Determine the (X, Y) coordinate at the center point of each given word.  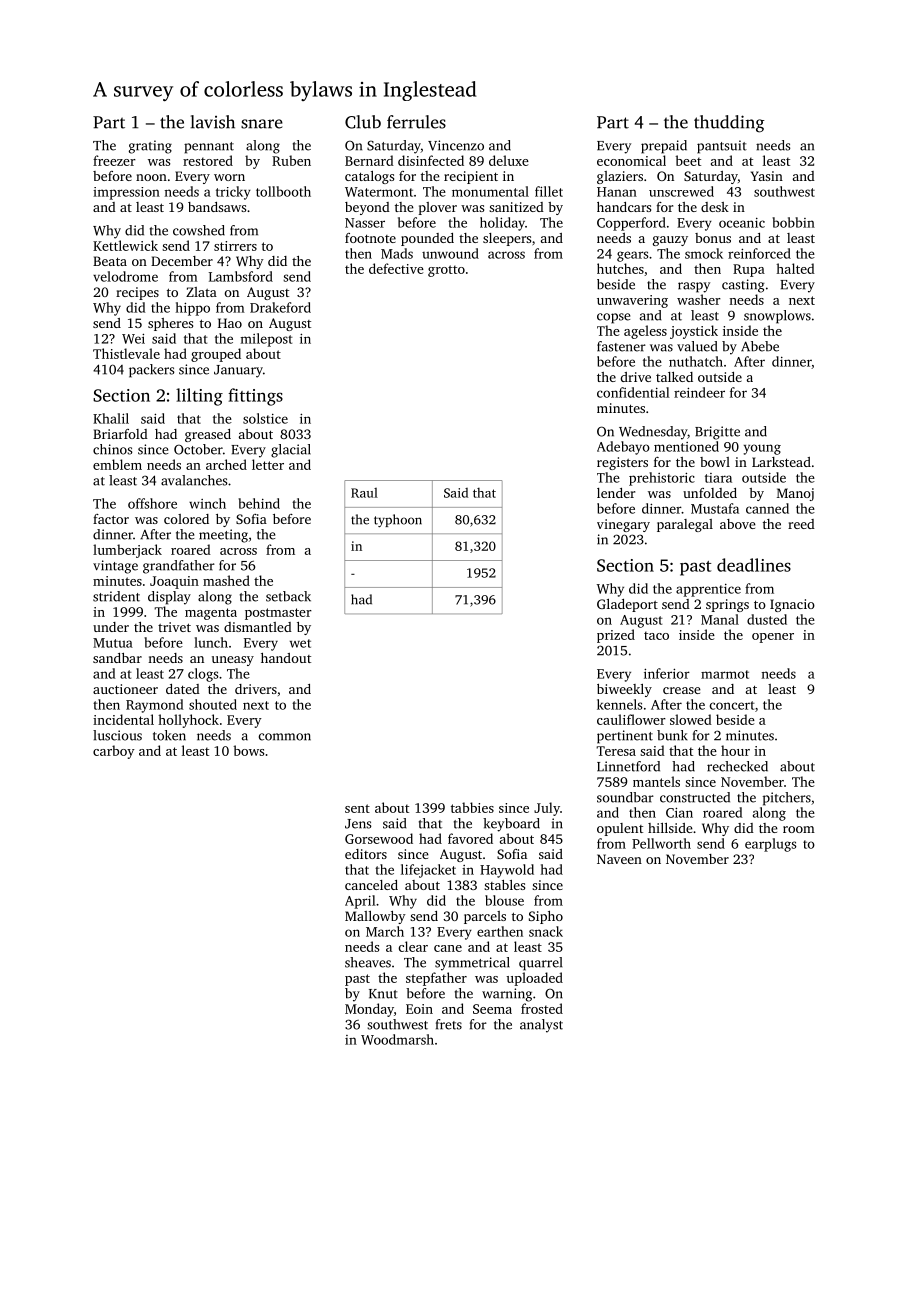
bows (248, 750)
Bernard (369, 160)
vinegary (623, 525)
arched (226, 464)
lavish (213, 122)
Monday (369, 1010)
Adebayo (623, 448)
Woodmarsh (397, 1039)
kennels (620, 704)
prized (616, 636)
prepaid (664, 147)
